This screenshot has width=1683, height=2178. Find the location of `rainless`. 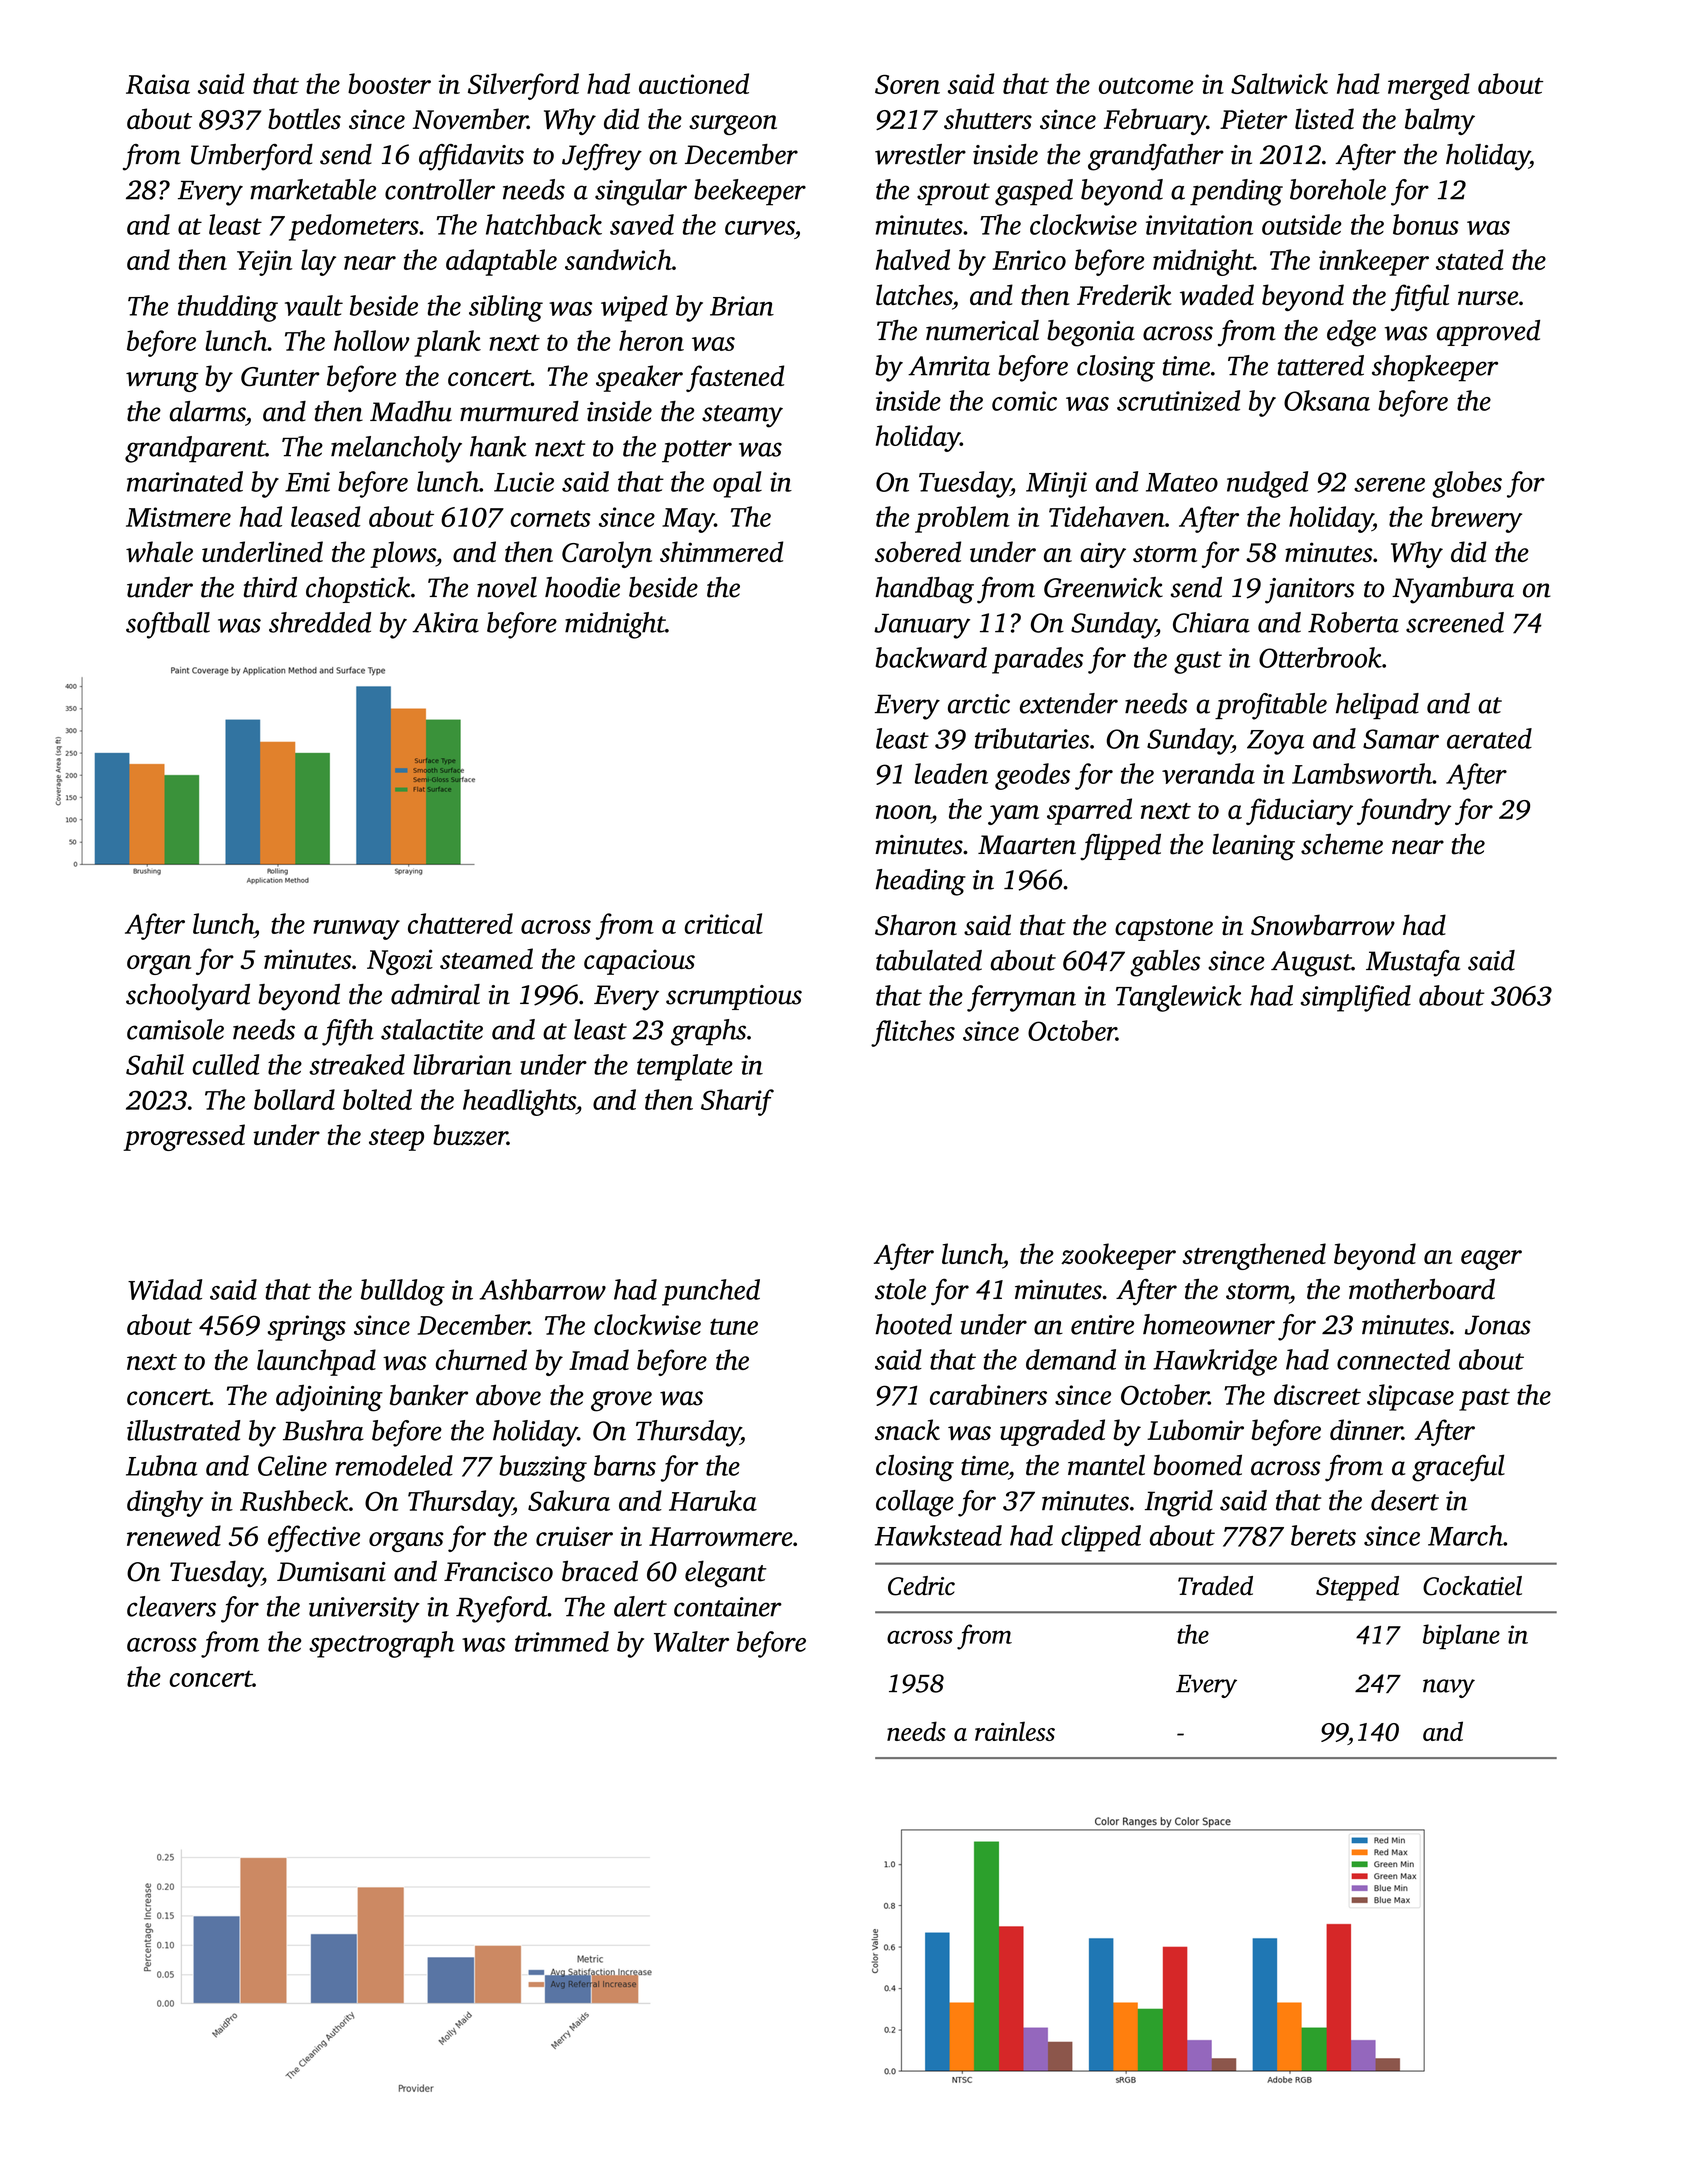

rainless is located at coordinates (1015, 1731).
